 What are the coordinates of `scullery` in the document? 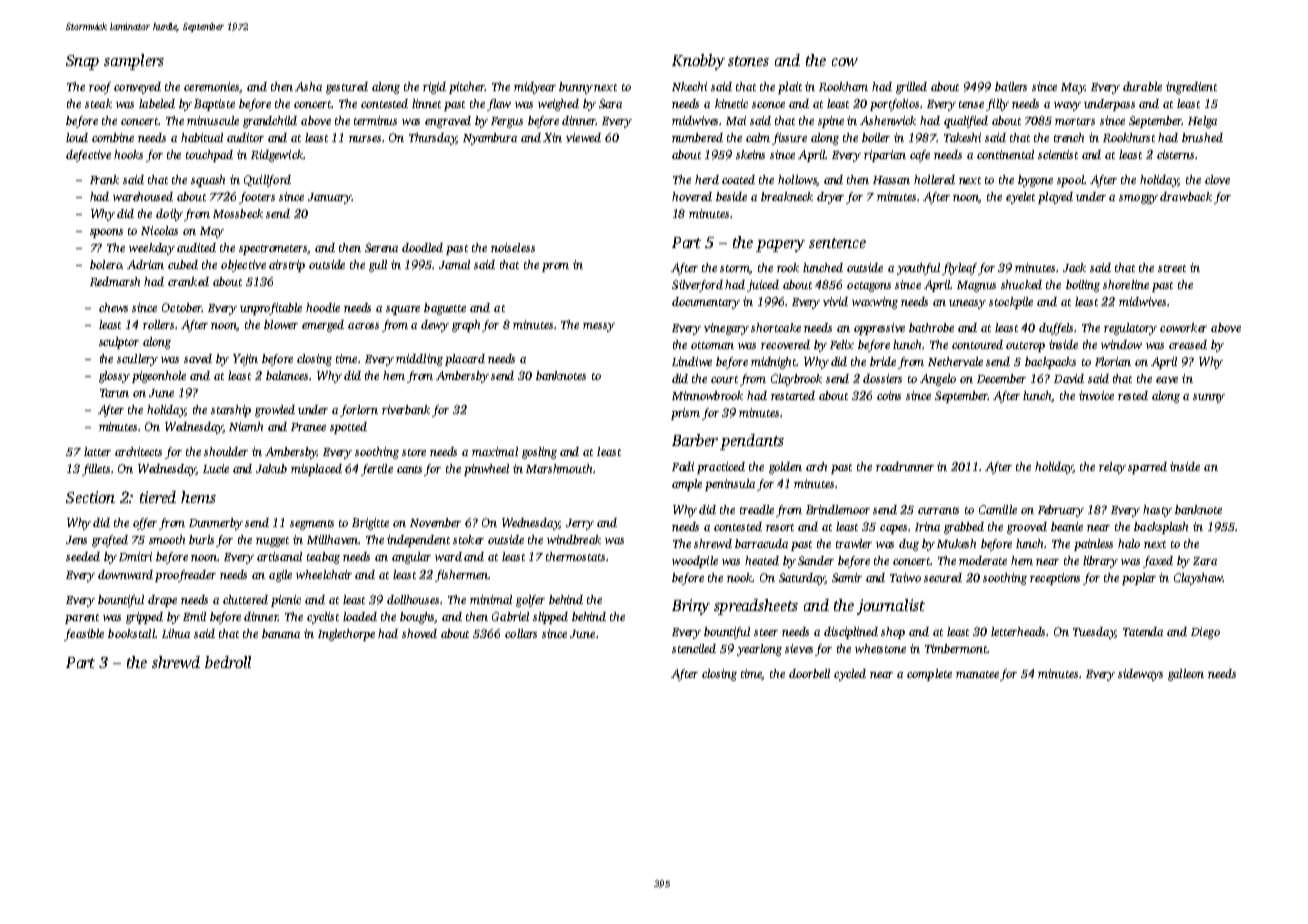 It's located at (137, 360).
